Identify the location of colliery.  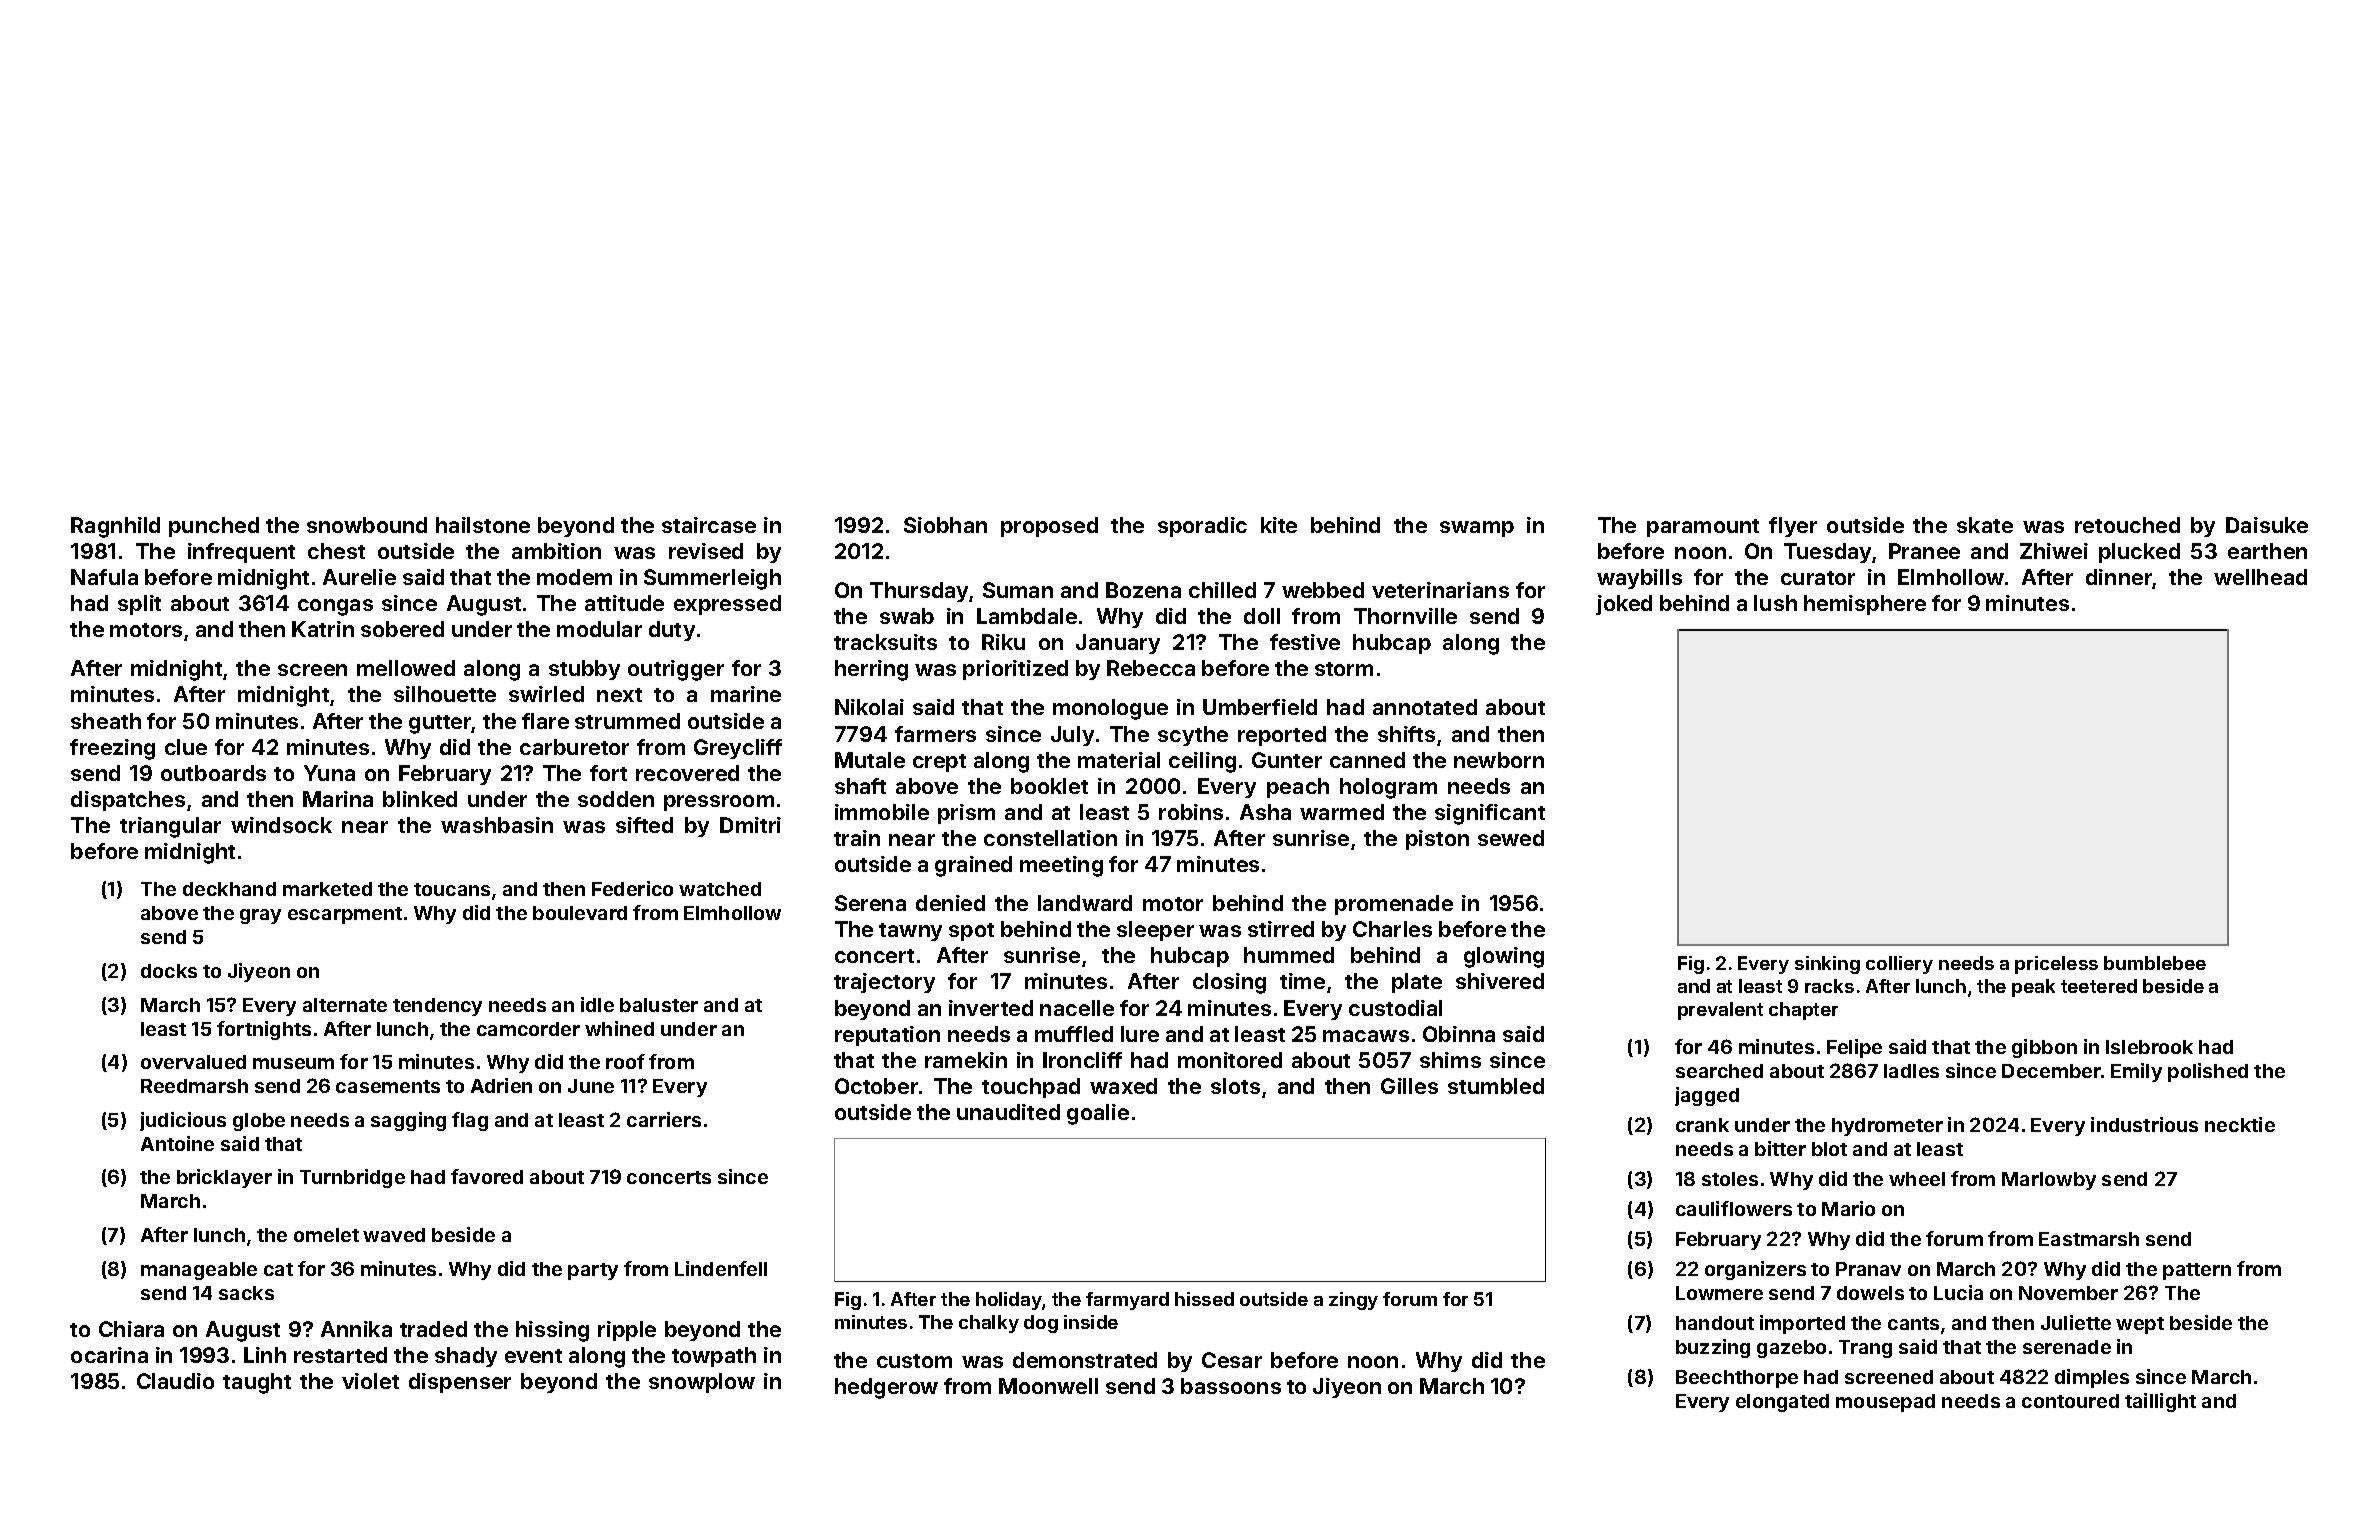
(1899, 965).
